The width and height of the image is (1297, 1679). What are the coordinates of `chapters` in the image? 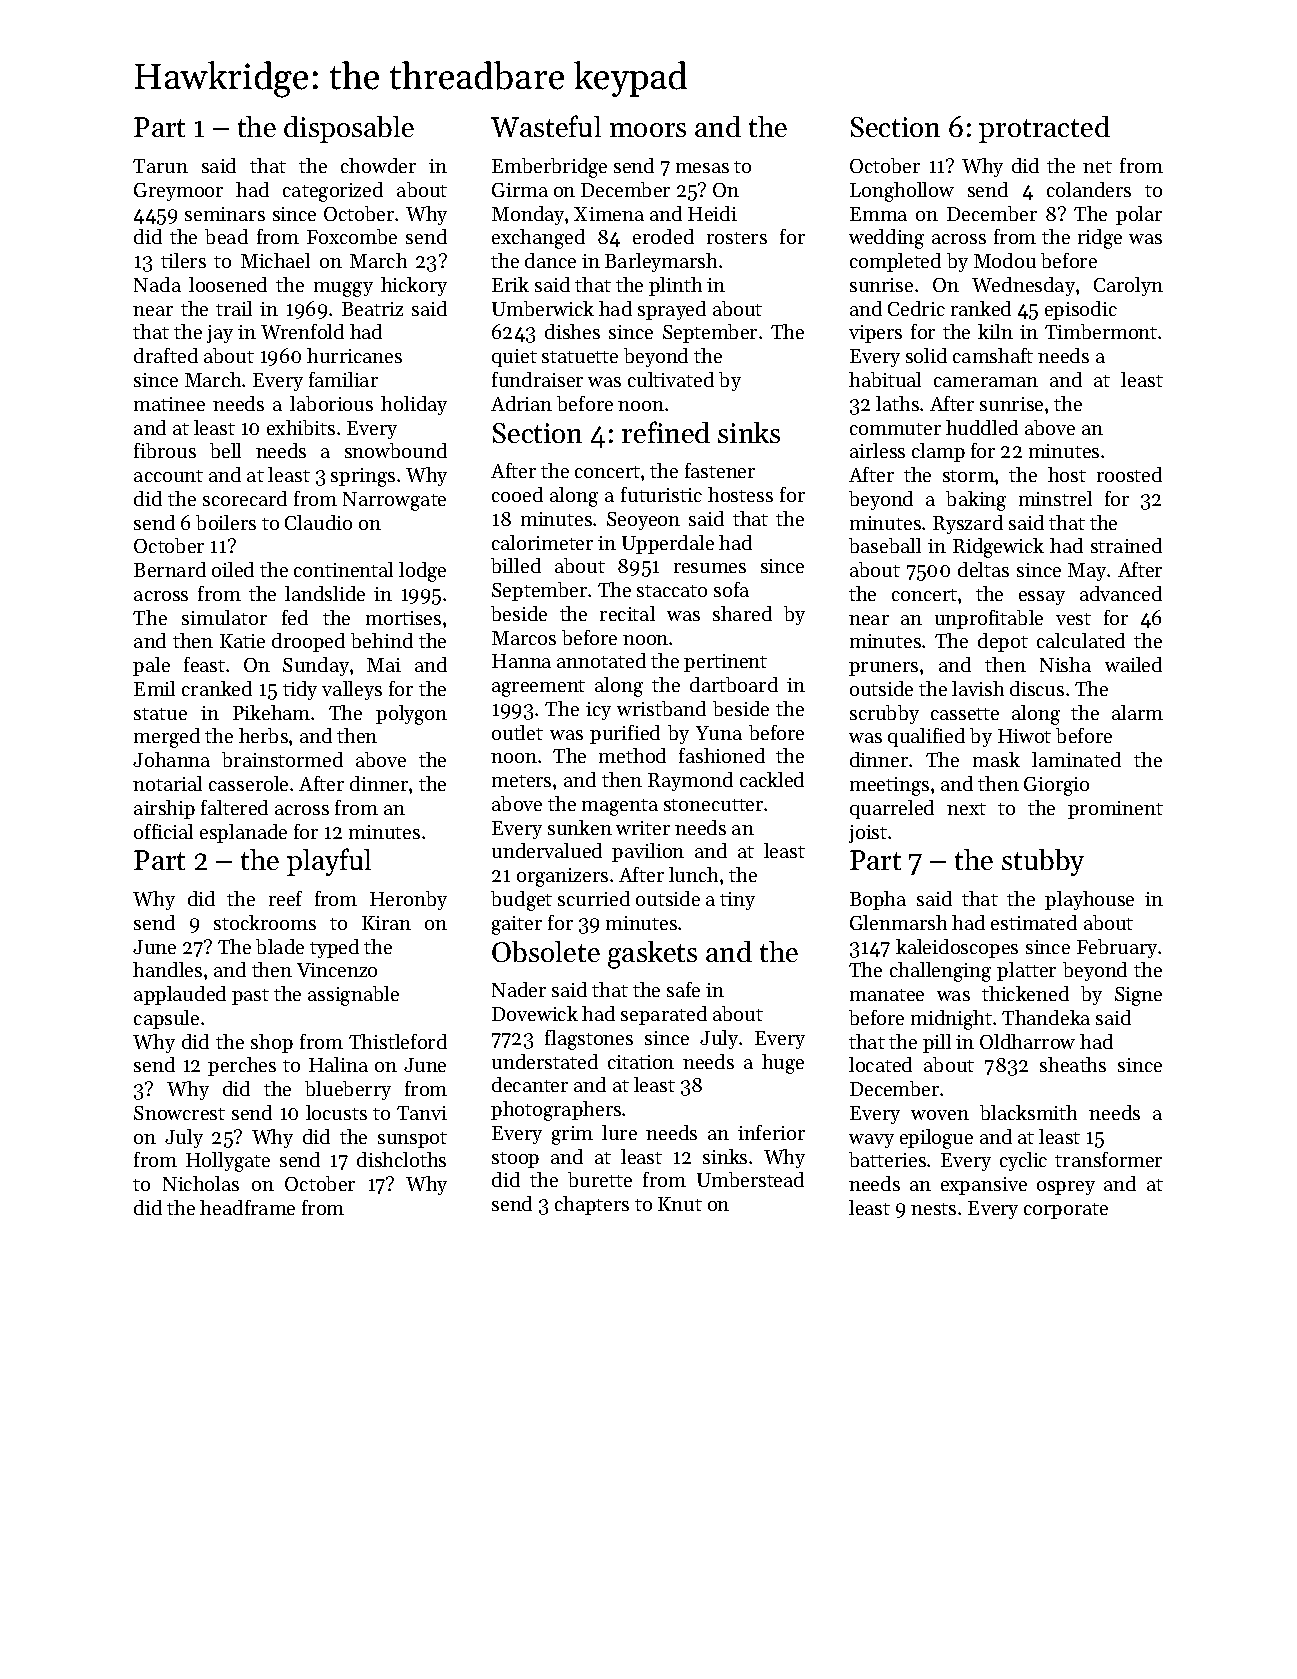 It's located at (592, 1205).
